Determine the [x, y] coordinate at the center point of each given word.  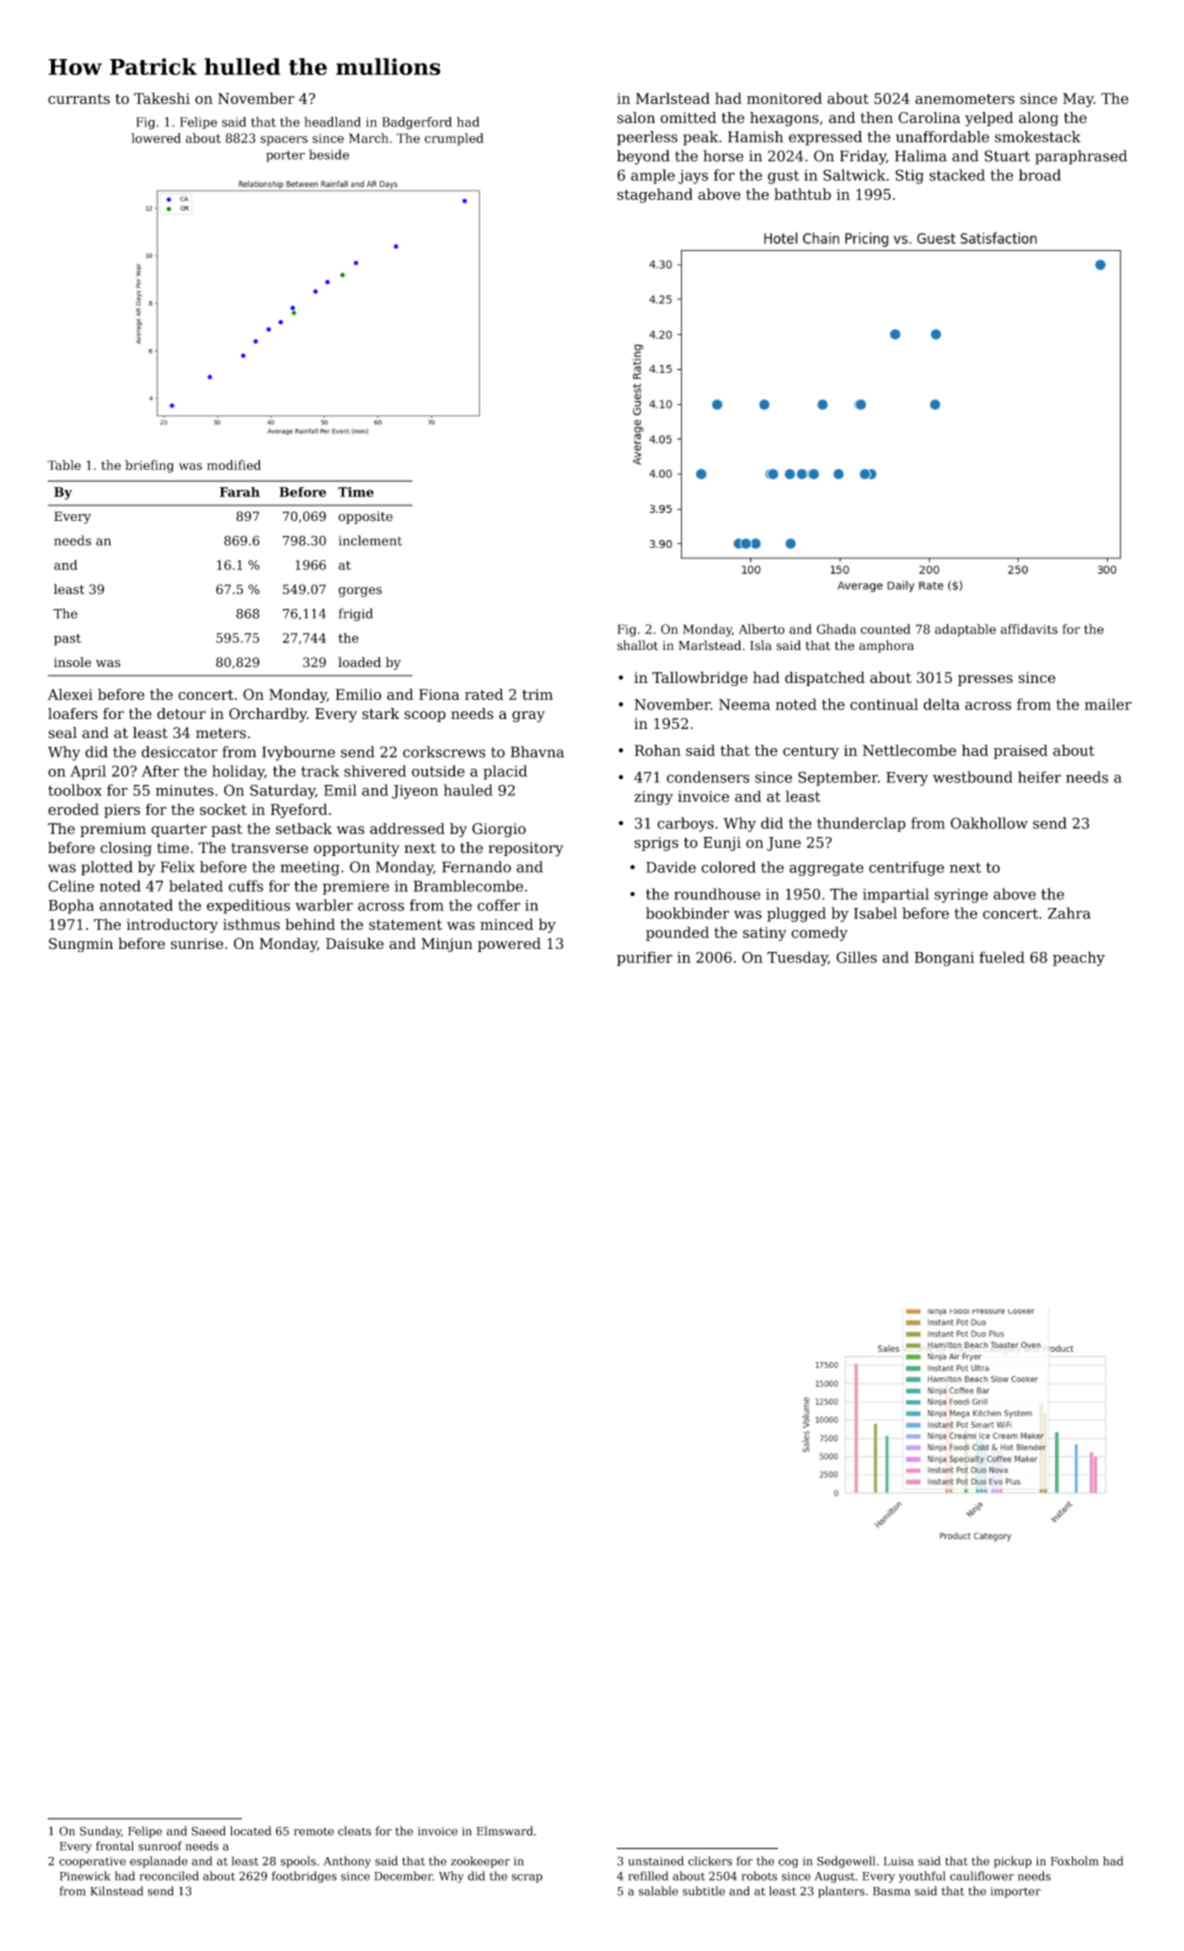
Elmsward [504, 1831]
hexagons [784, 119]
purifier [645, 958]
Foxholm [1074, 1861]
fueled [1002, 957]
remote [314, 1832]
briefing [149, 466]
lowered [156, 138]
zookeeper [480, 1862]
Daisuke [355, 943]
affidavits [1029, 629]
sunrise [197, 943]
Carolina [929, 118]
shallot [637, 645]
